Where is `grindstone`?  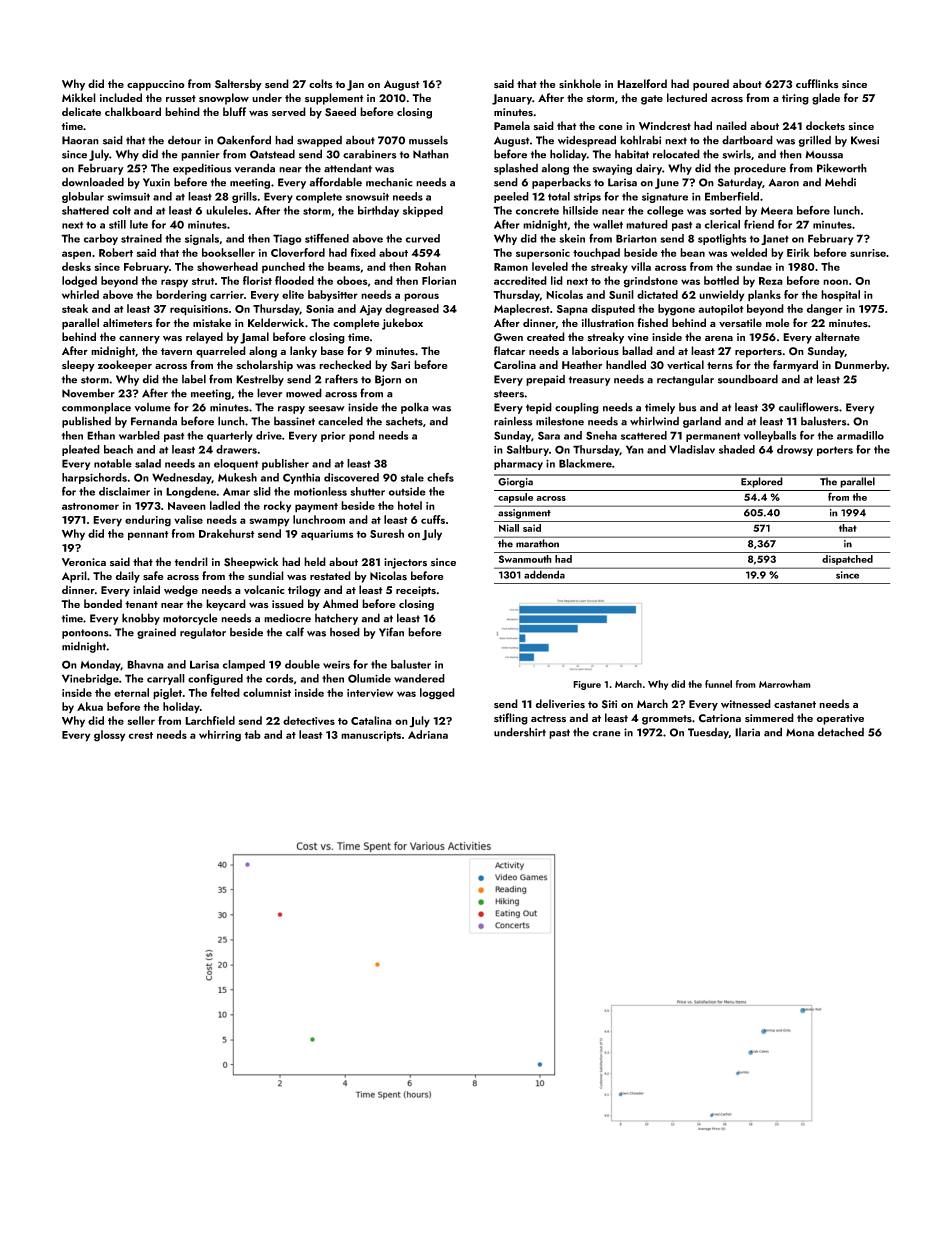 grindstone is located at coordinates (651, 282).
